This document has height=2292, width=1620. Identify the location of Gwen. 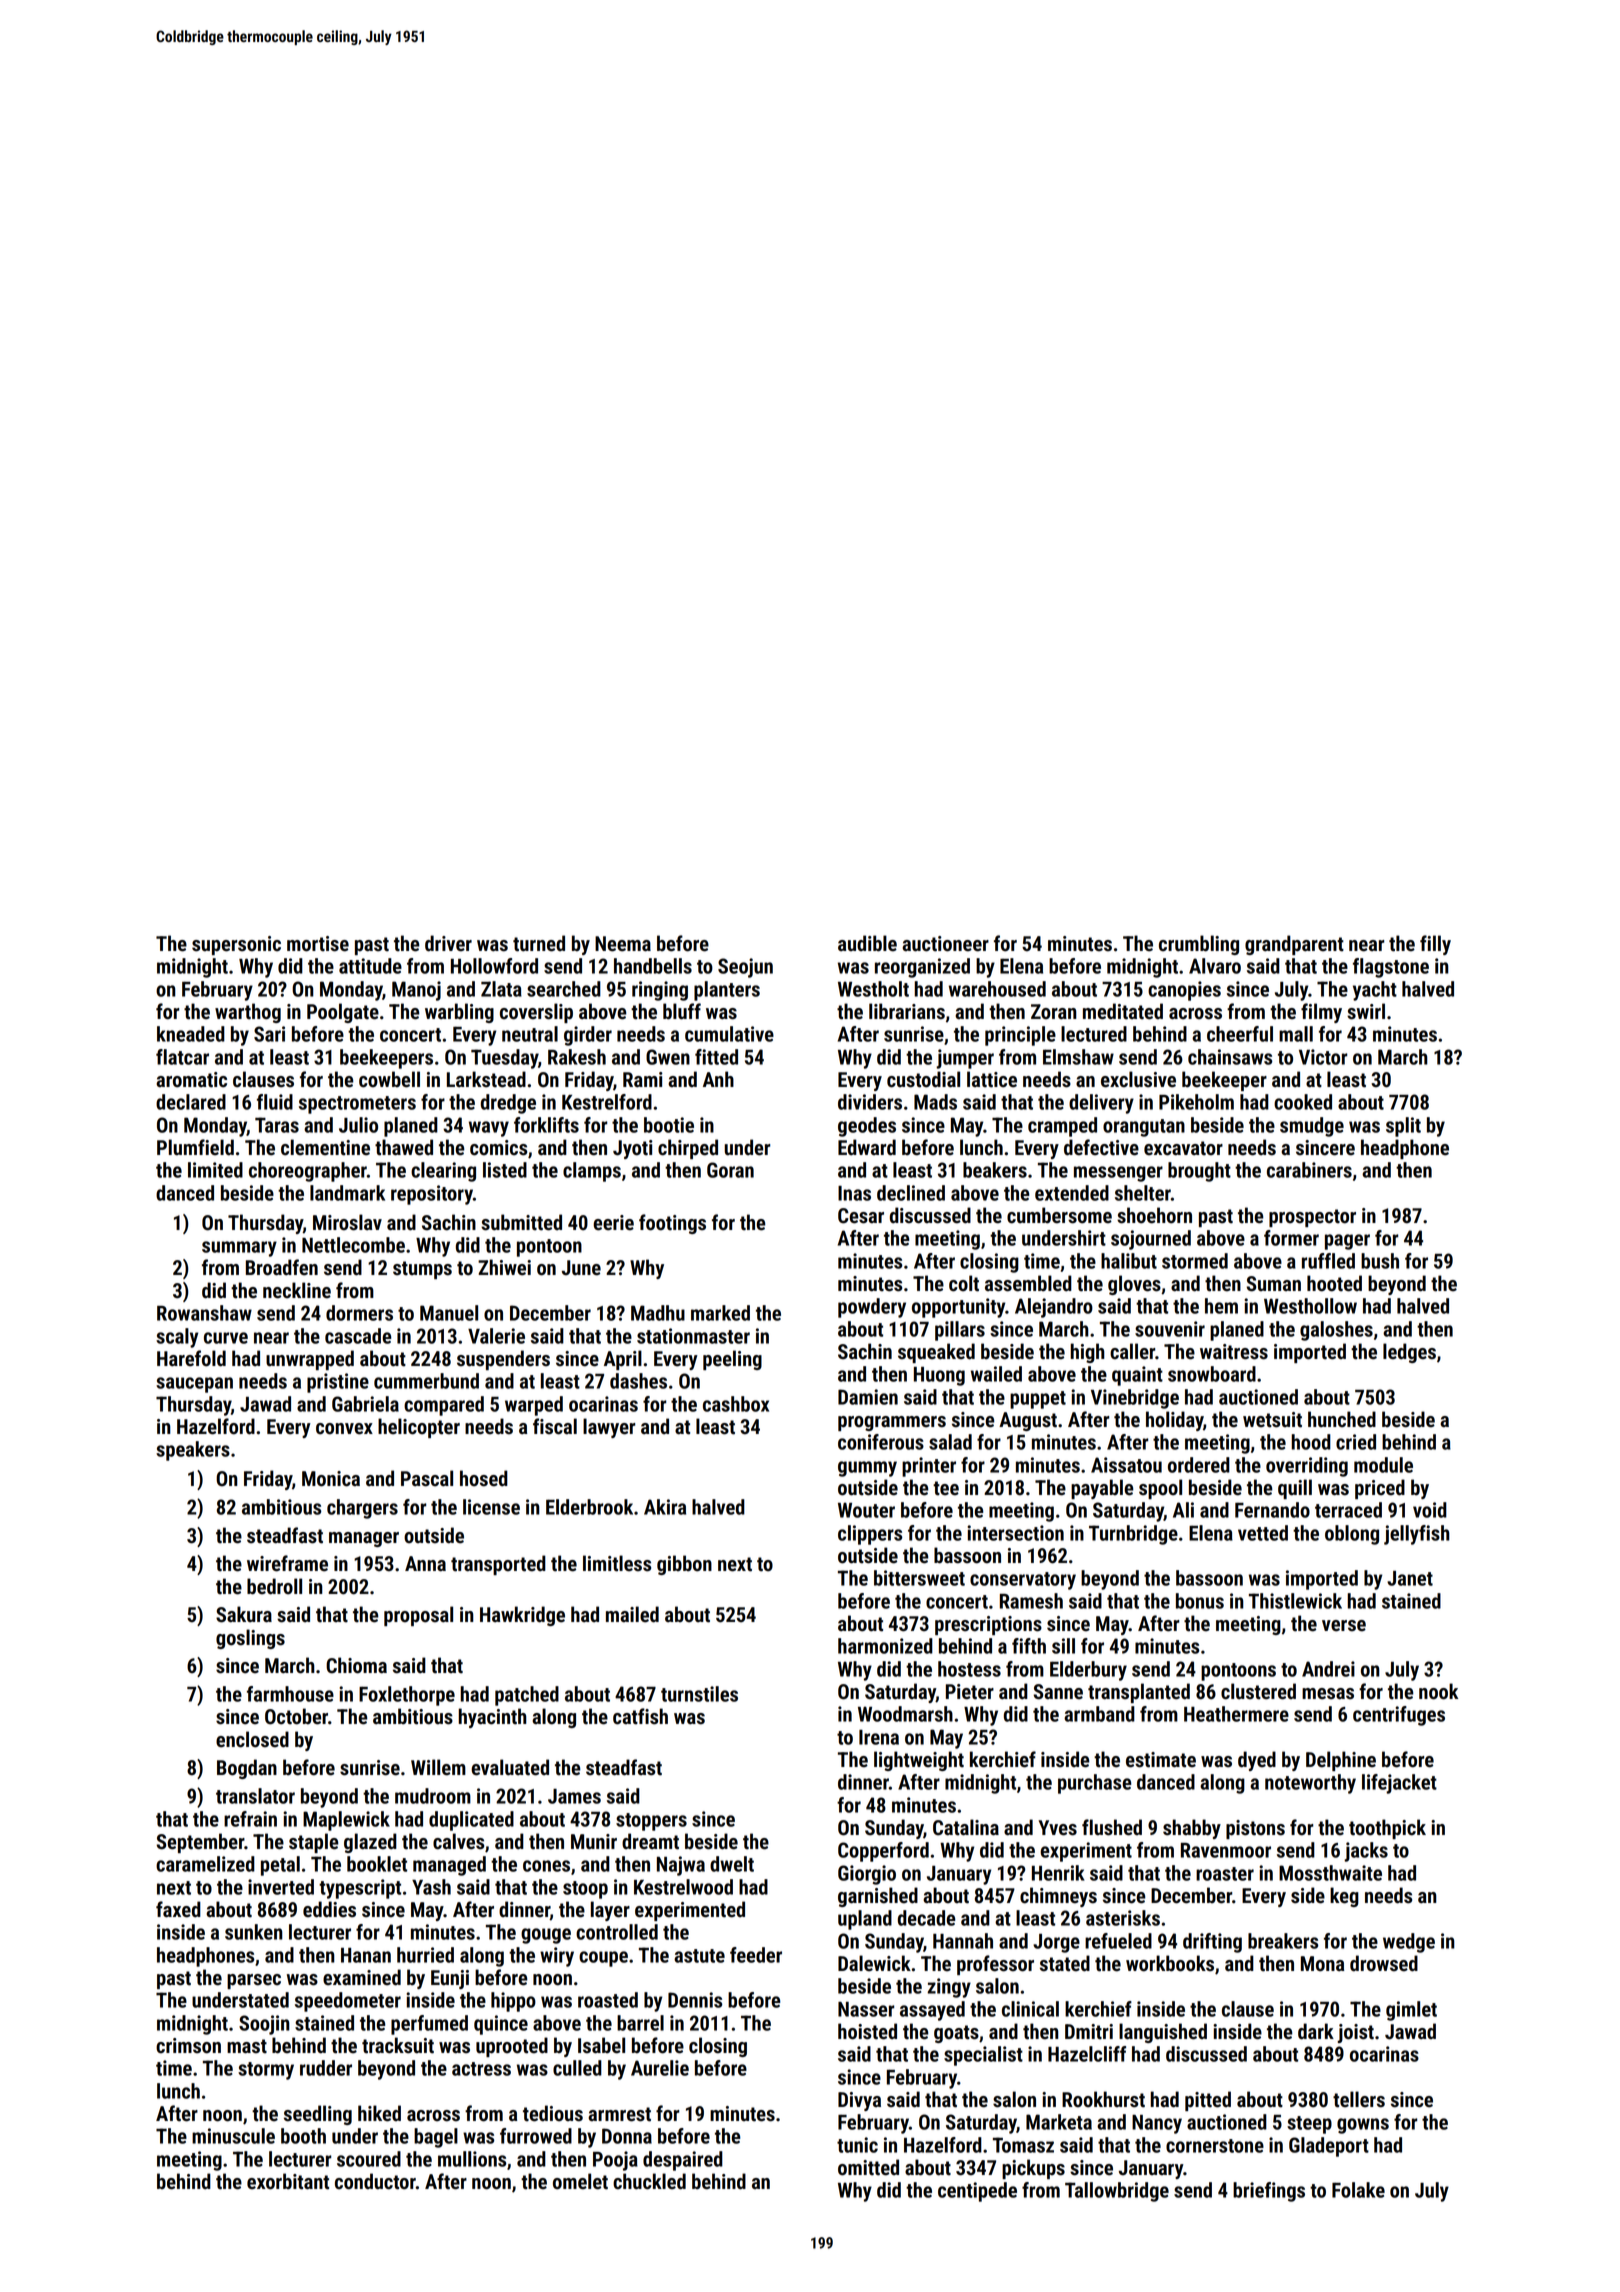
(668, 1057).
